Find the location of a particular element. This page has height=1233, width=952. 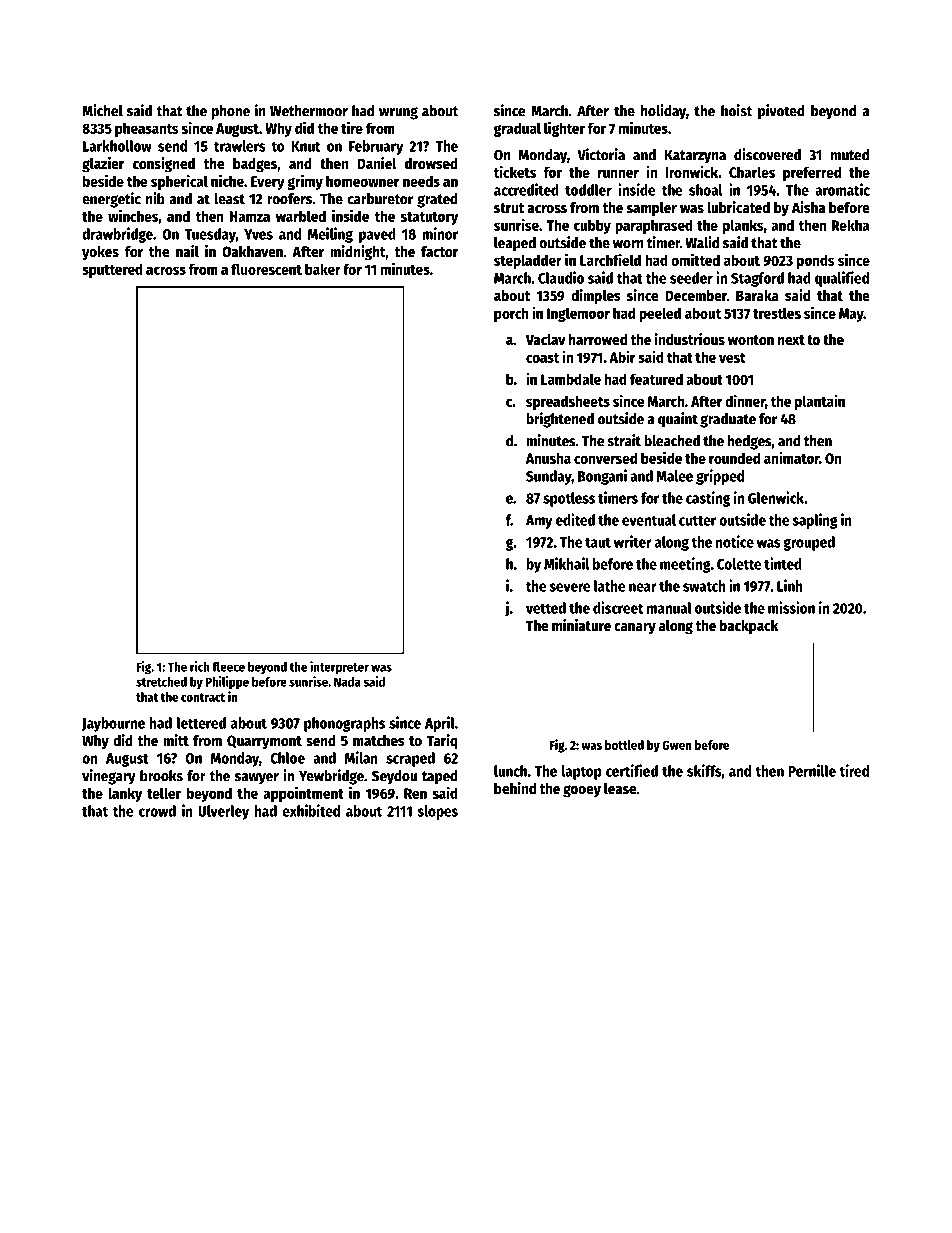

Quarrymont is located at coordinates (264, 742).
